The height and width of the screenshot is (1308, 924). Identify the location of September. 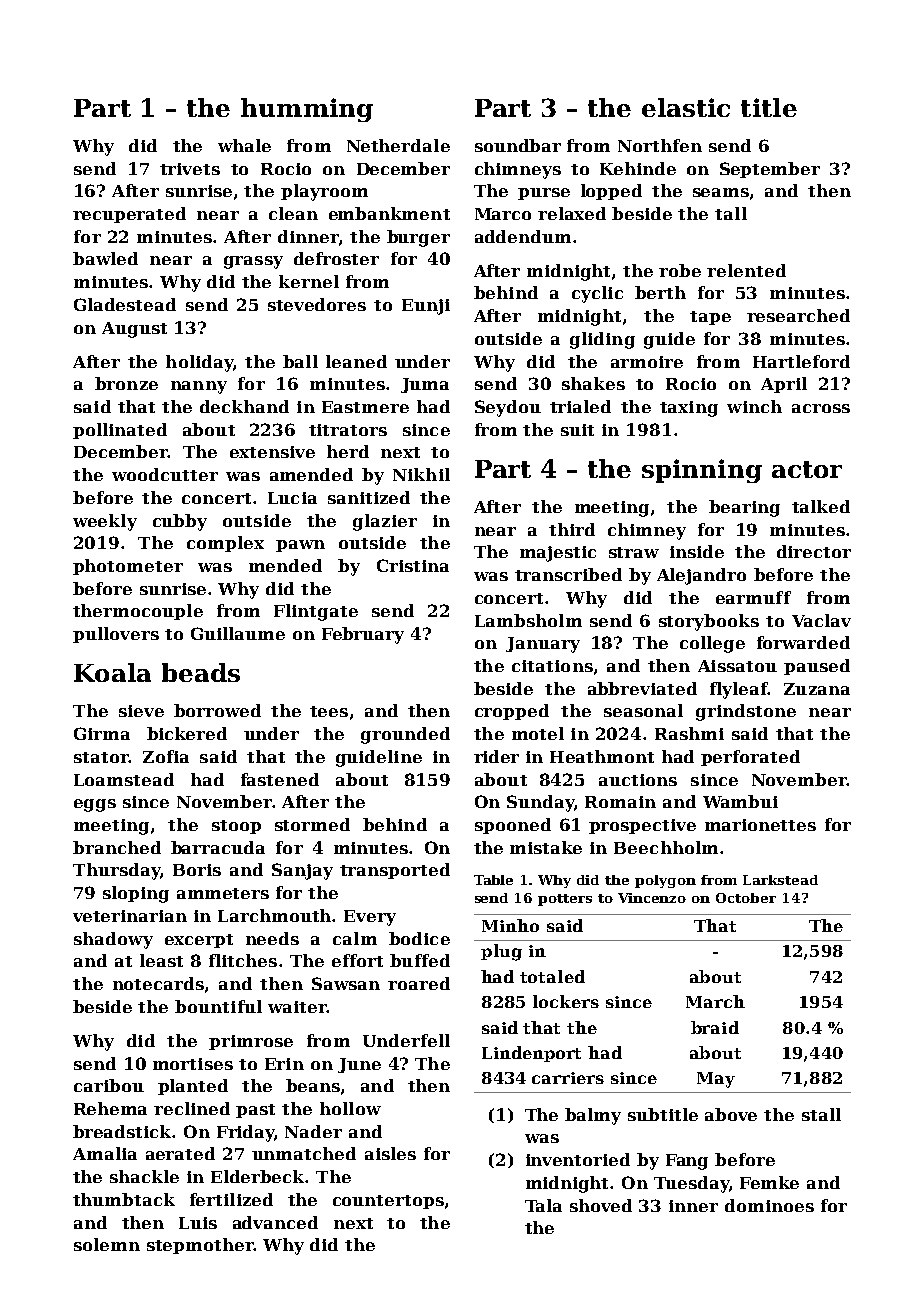
(770, 170).
